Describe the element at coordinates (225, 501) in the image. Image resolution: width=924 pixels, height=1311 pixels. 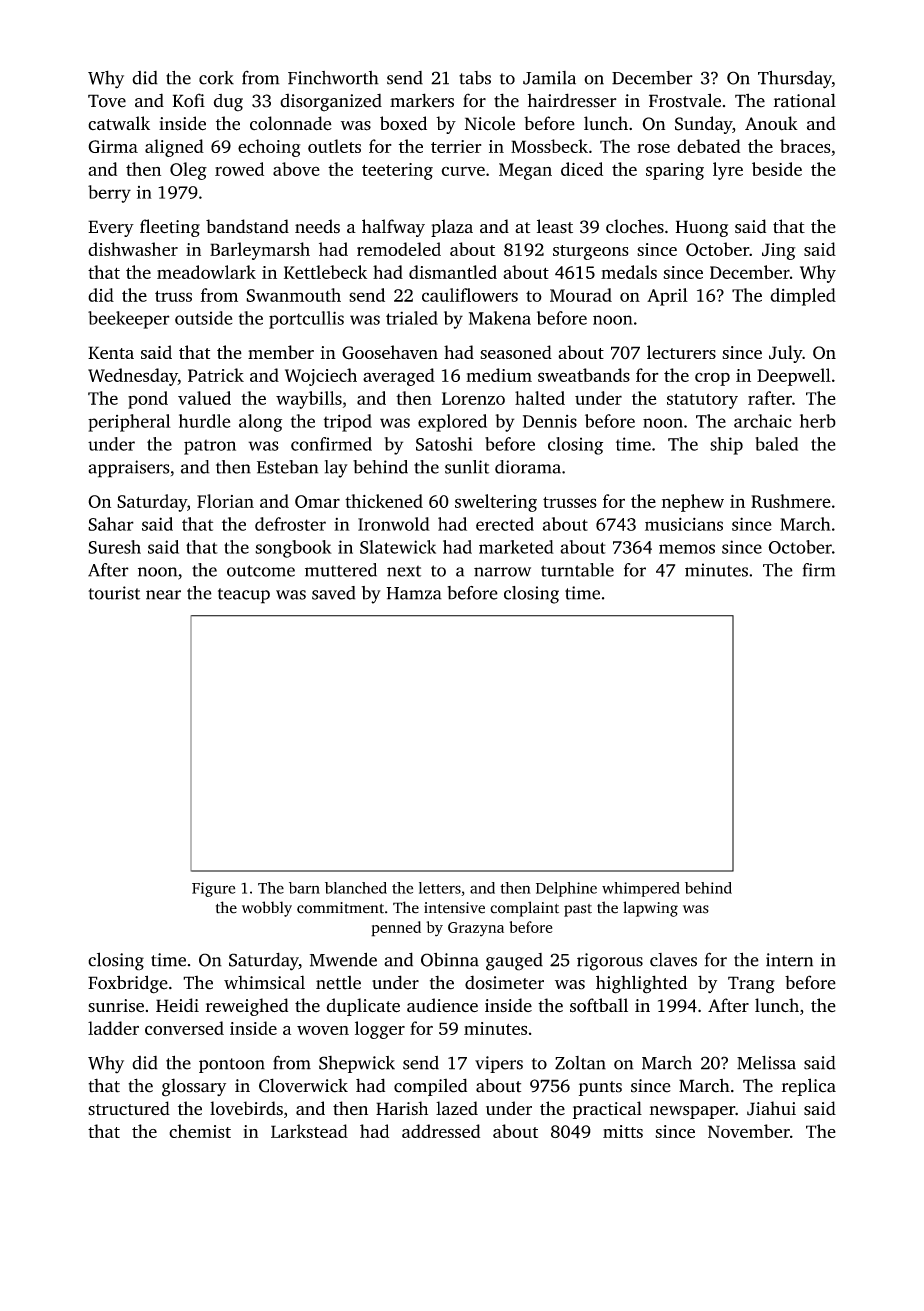
I see `Florian` at that location.
